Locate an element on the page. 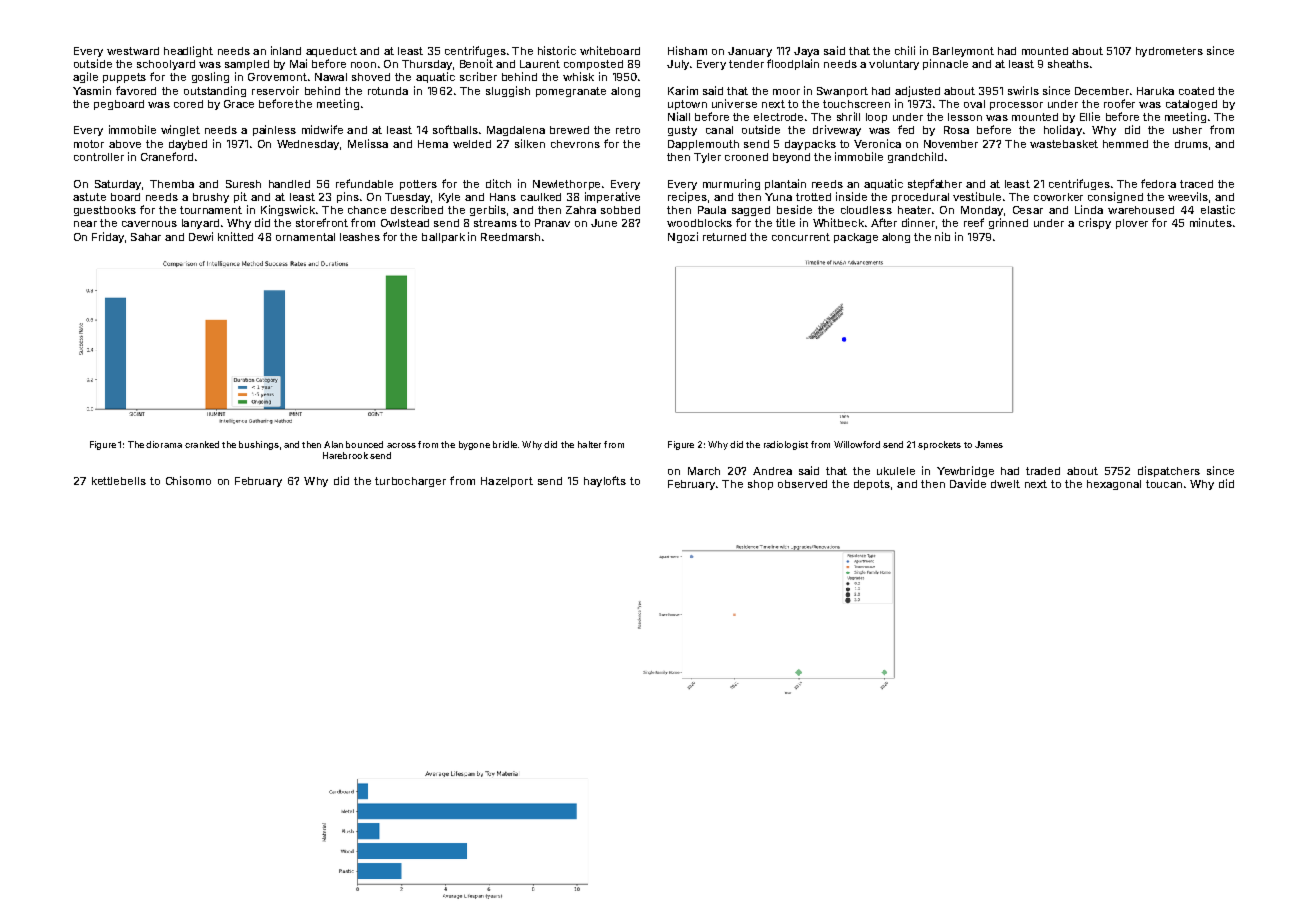 The image size is (1308, 924). Karim is located at coordinates (683, 90).
